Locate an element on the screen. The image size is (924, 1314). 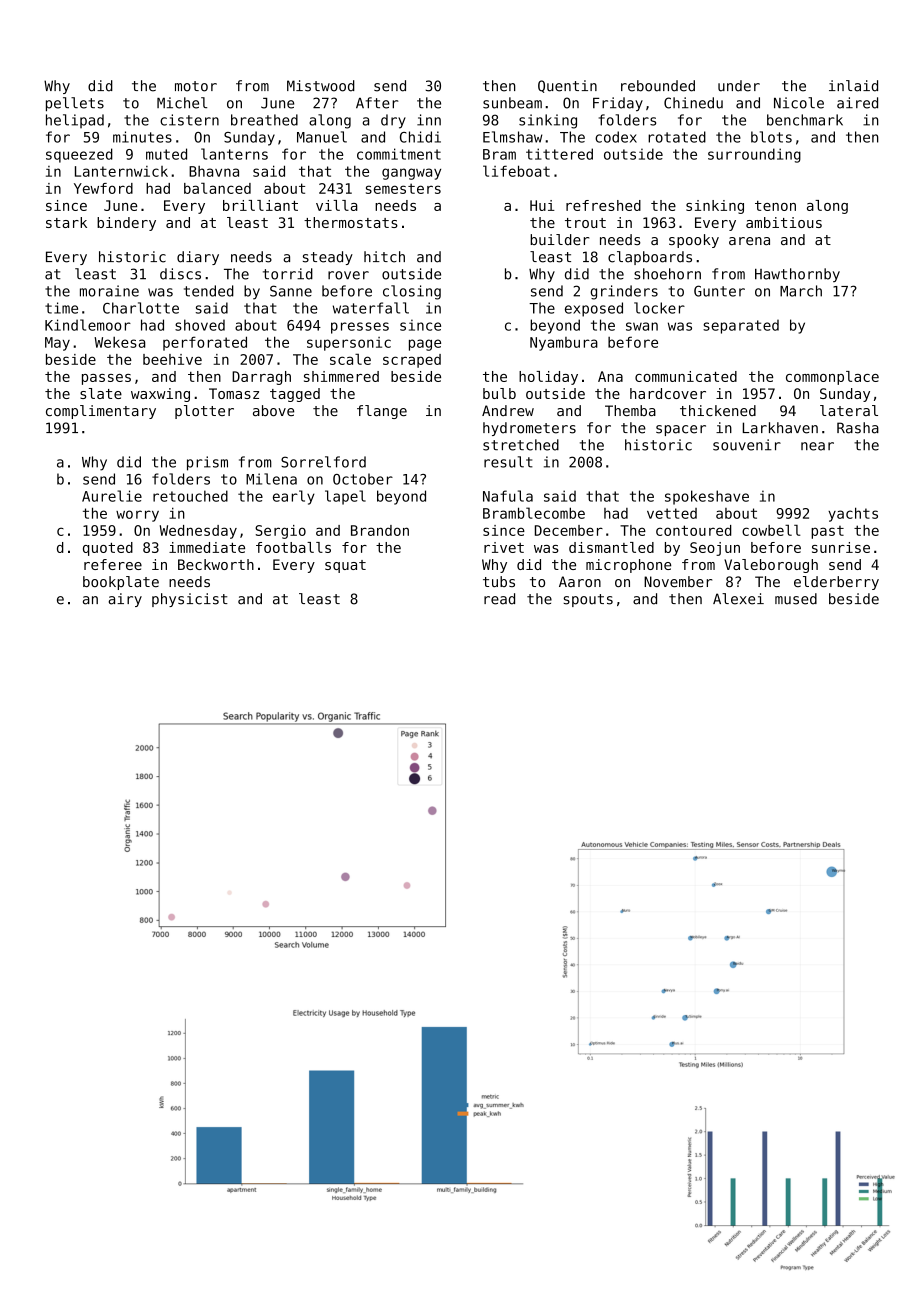
bulb is located at coordinates (499, 393).
